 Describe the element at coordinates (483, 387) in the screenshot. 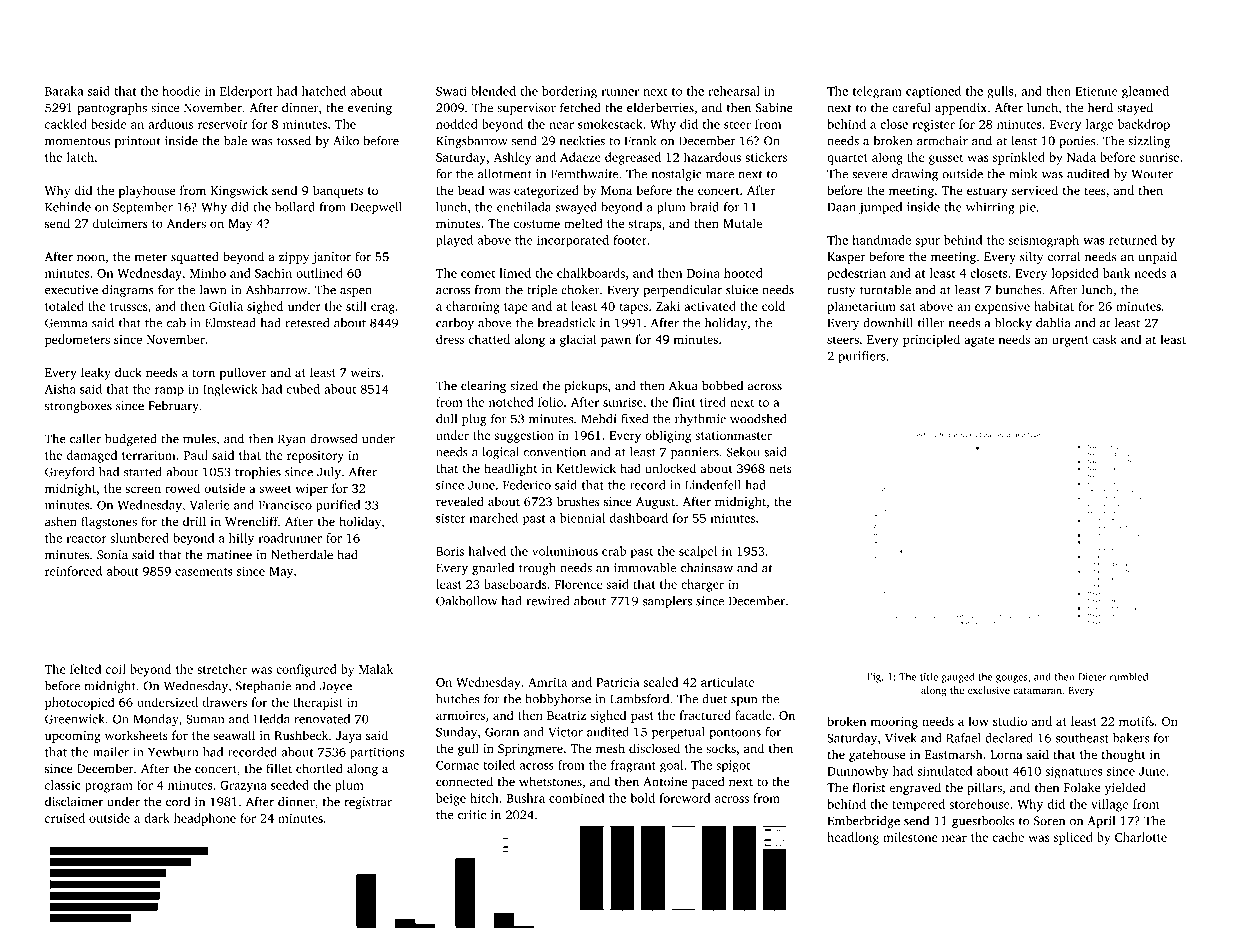

I see `clearing` at that location.
